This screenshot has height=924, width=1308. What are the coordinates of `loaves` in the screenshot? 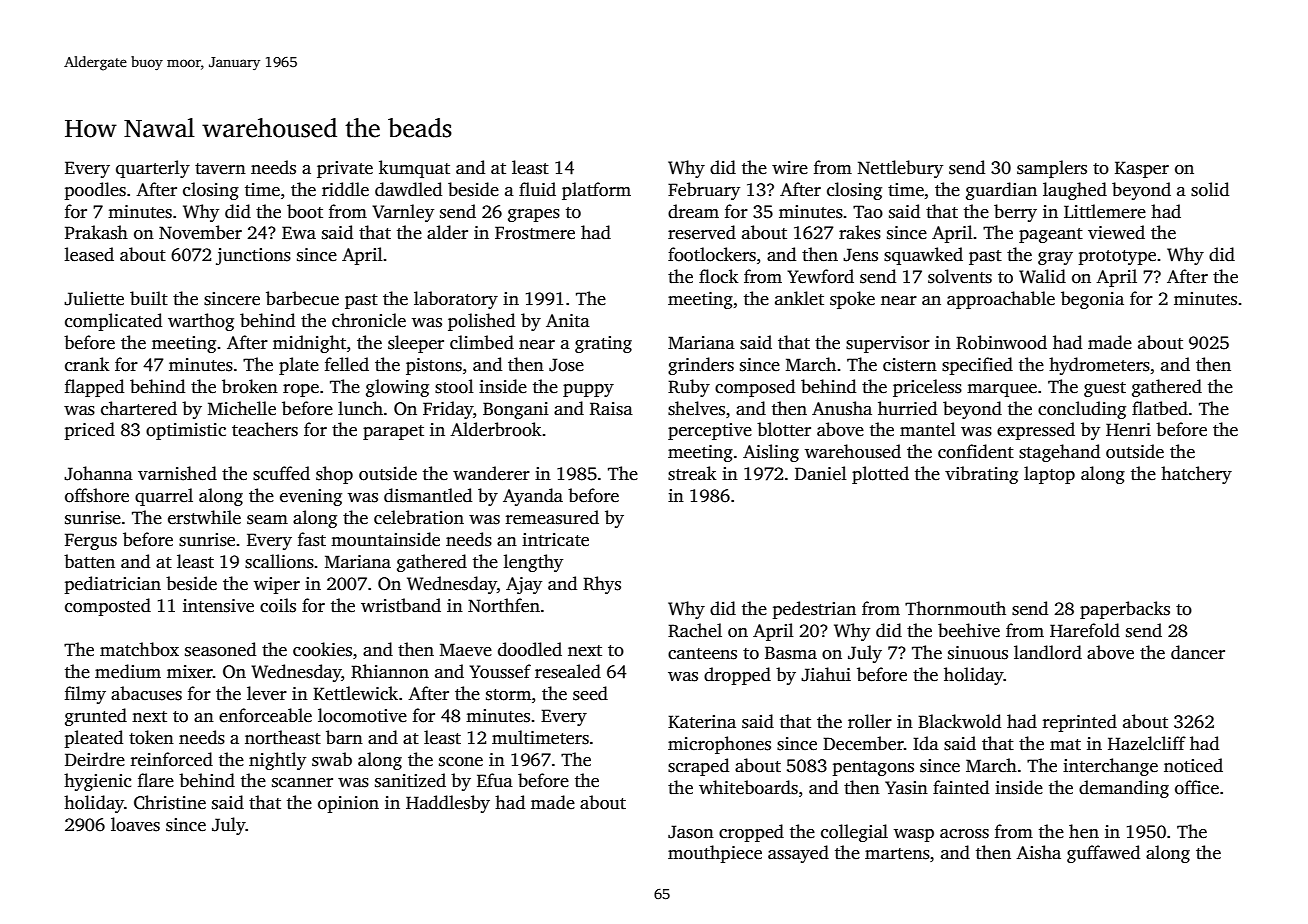 It's located at (135, 824).
